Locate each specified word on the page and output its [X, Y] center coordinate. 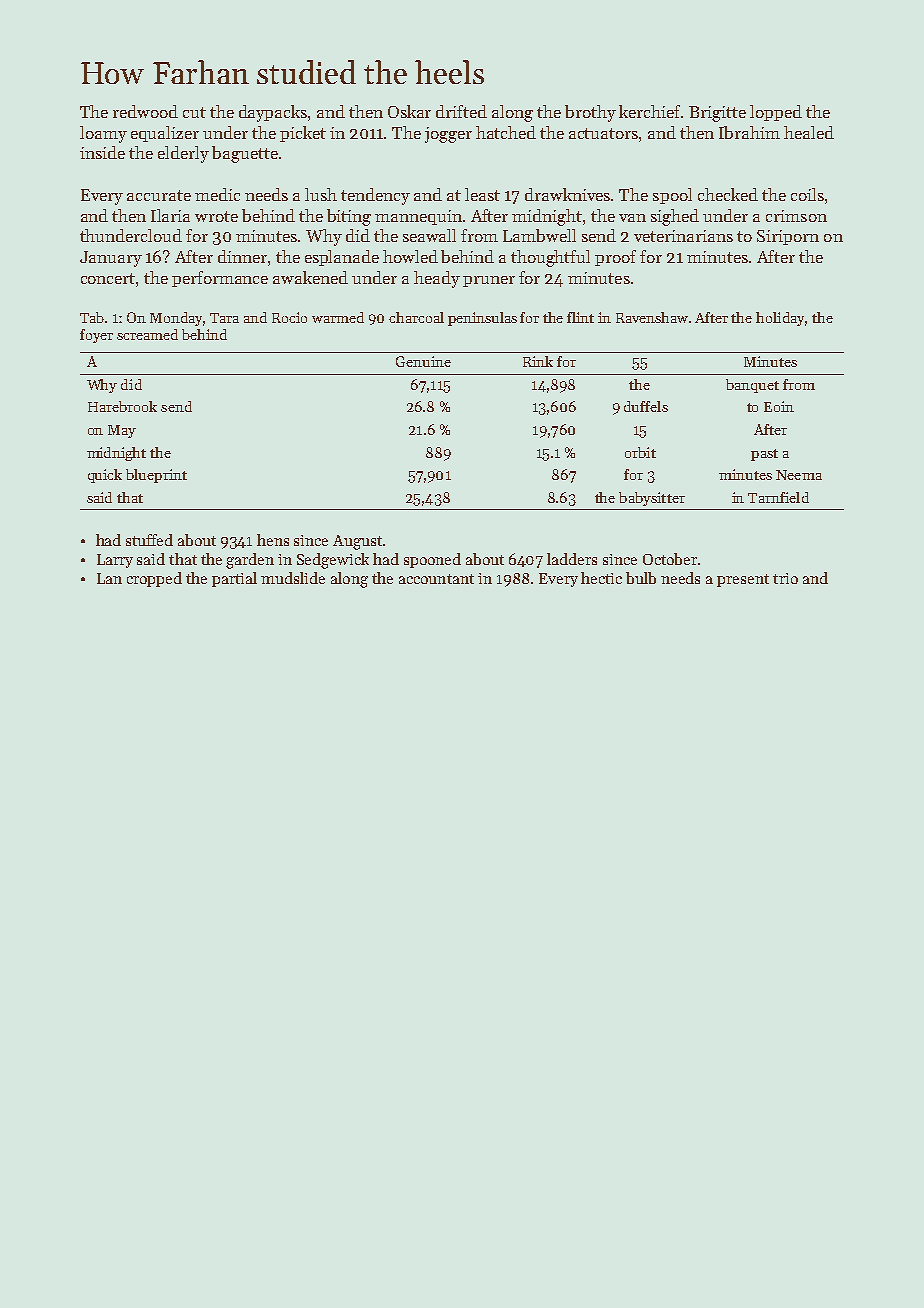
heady [437, 279]
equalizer [165, 134]
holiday [780, 319]
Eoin [779, 406]
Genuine [423, 361]
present [743, 580]
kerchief [649, 111]
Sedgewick [333, 561]
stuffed [149, 540]
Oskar [409, 111]
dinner [242, 256]
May [122, 431]
